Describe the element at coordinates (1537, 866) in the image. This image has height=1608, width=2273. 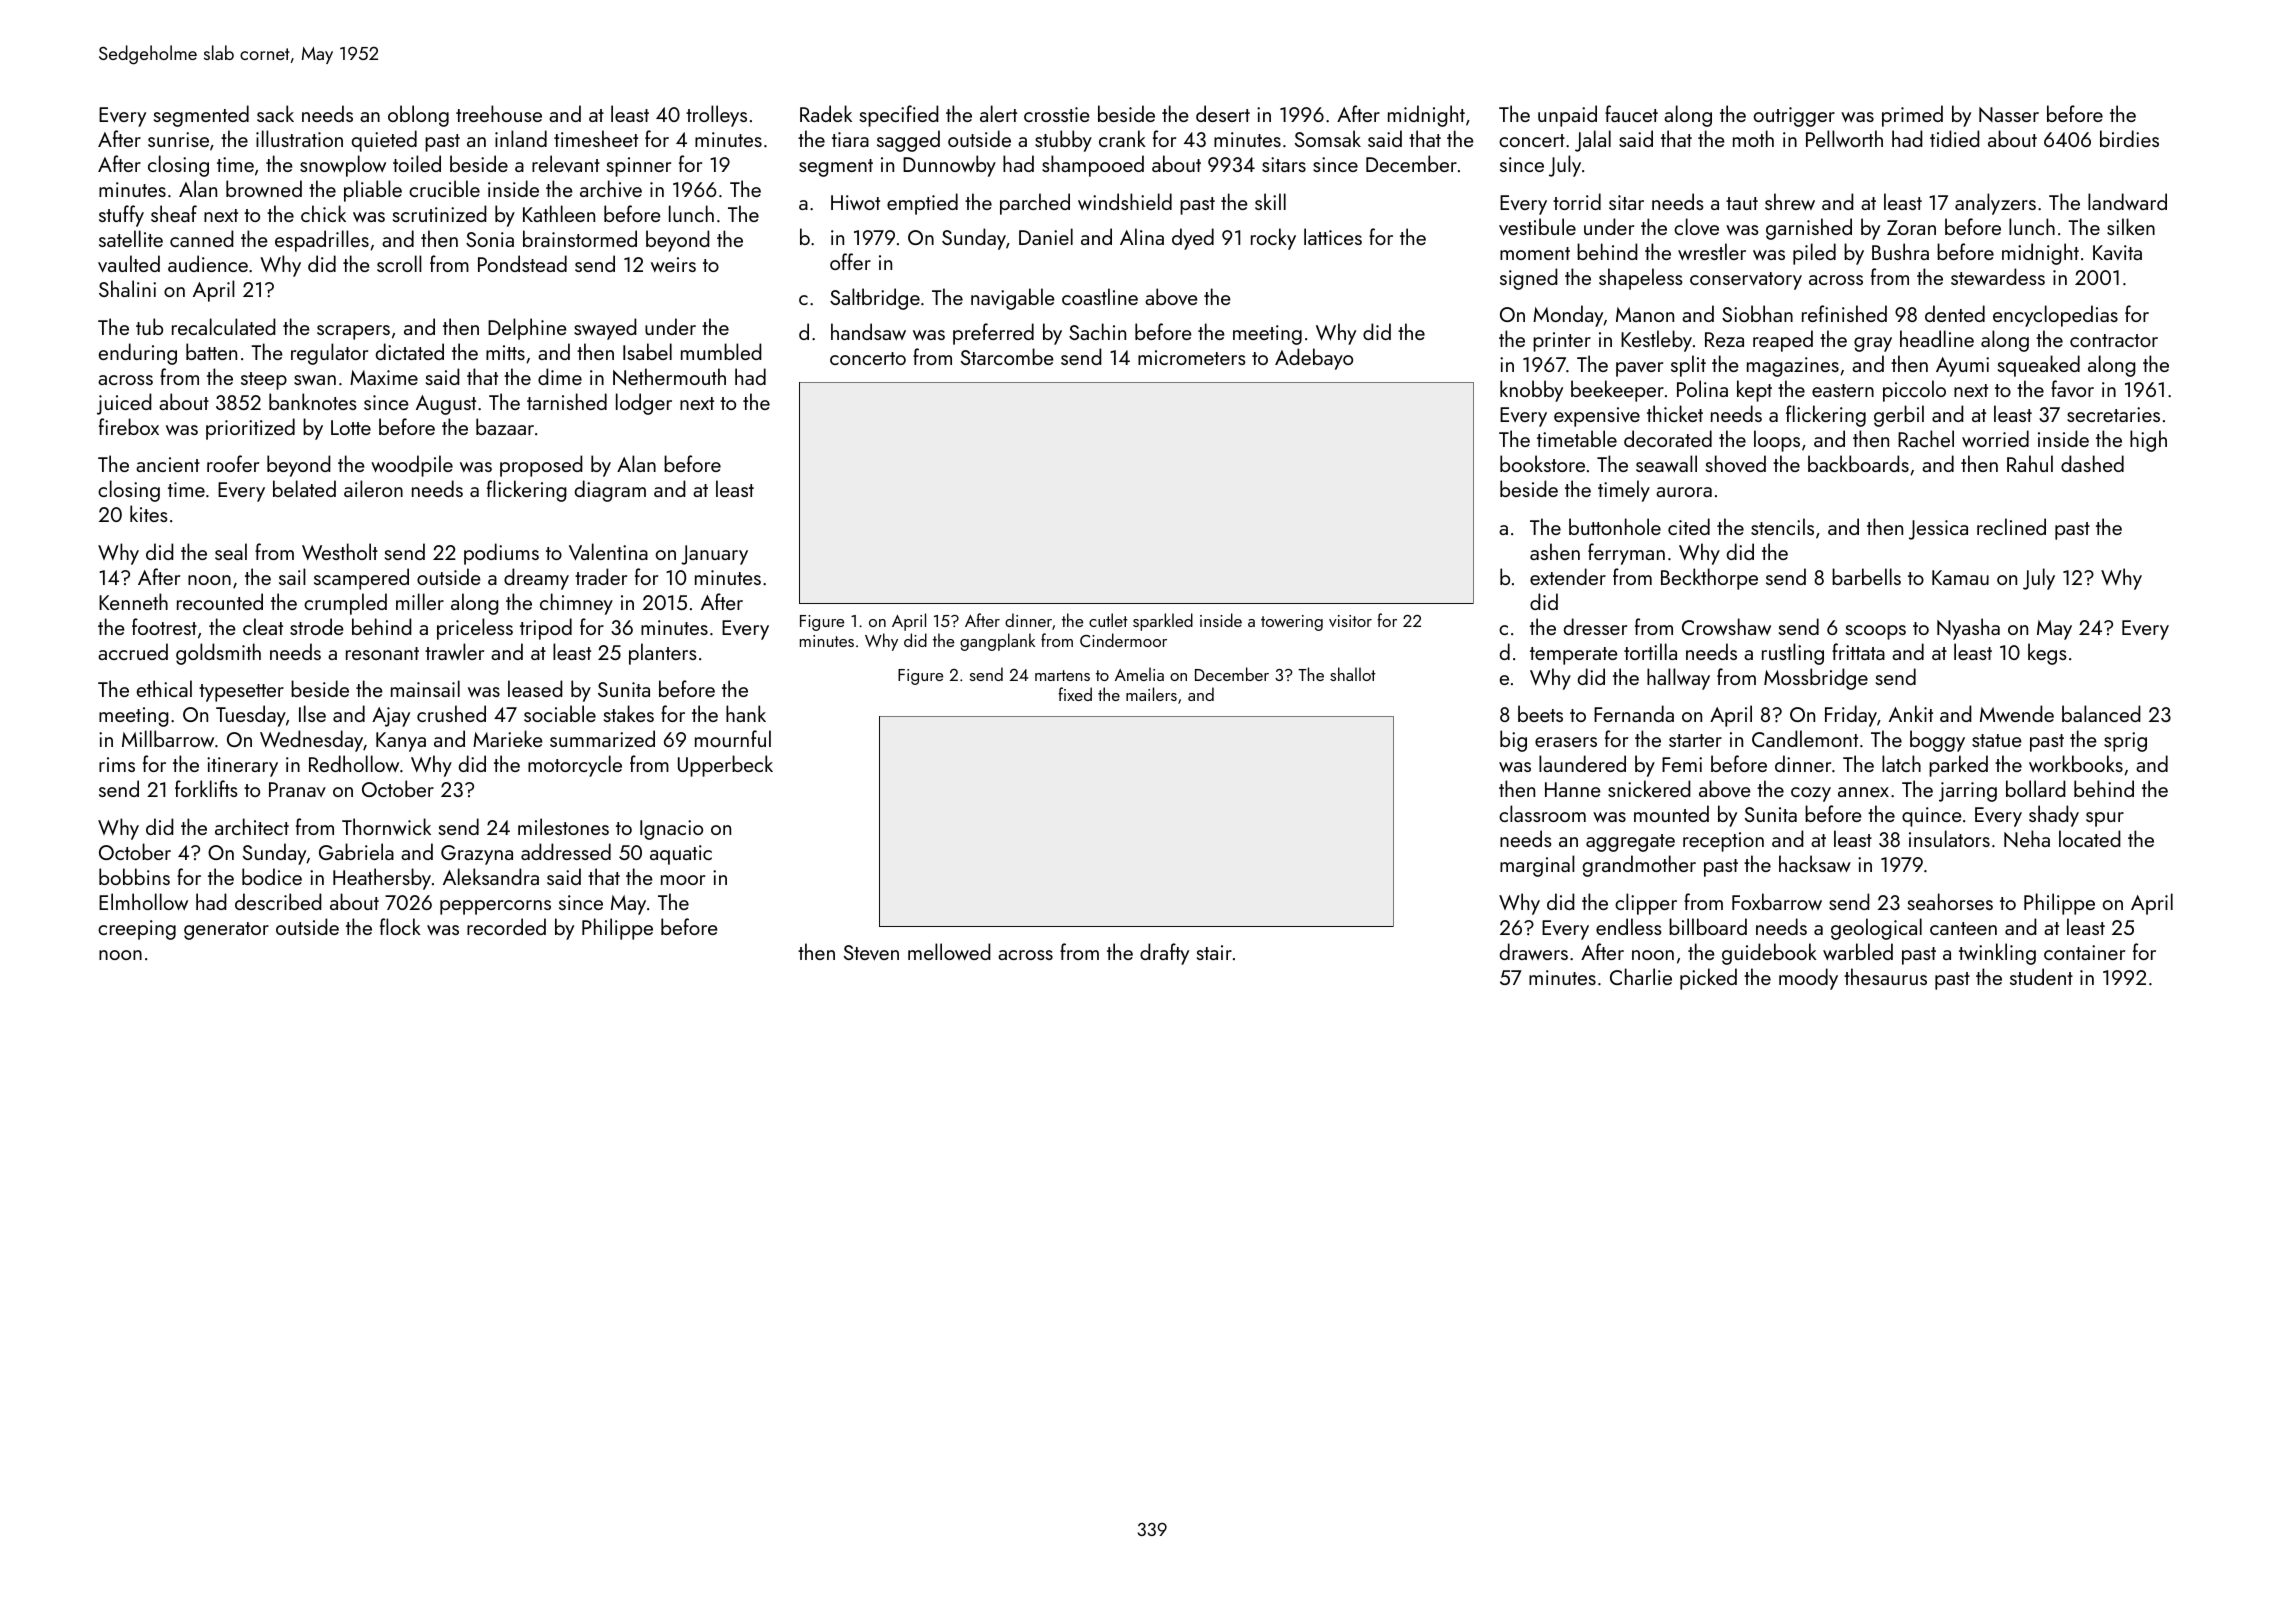
I see `marginal` at that location.
